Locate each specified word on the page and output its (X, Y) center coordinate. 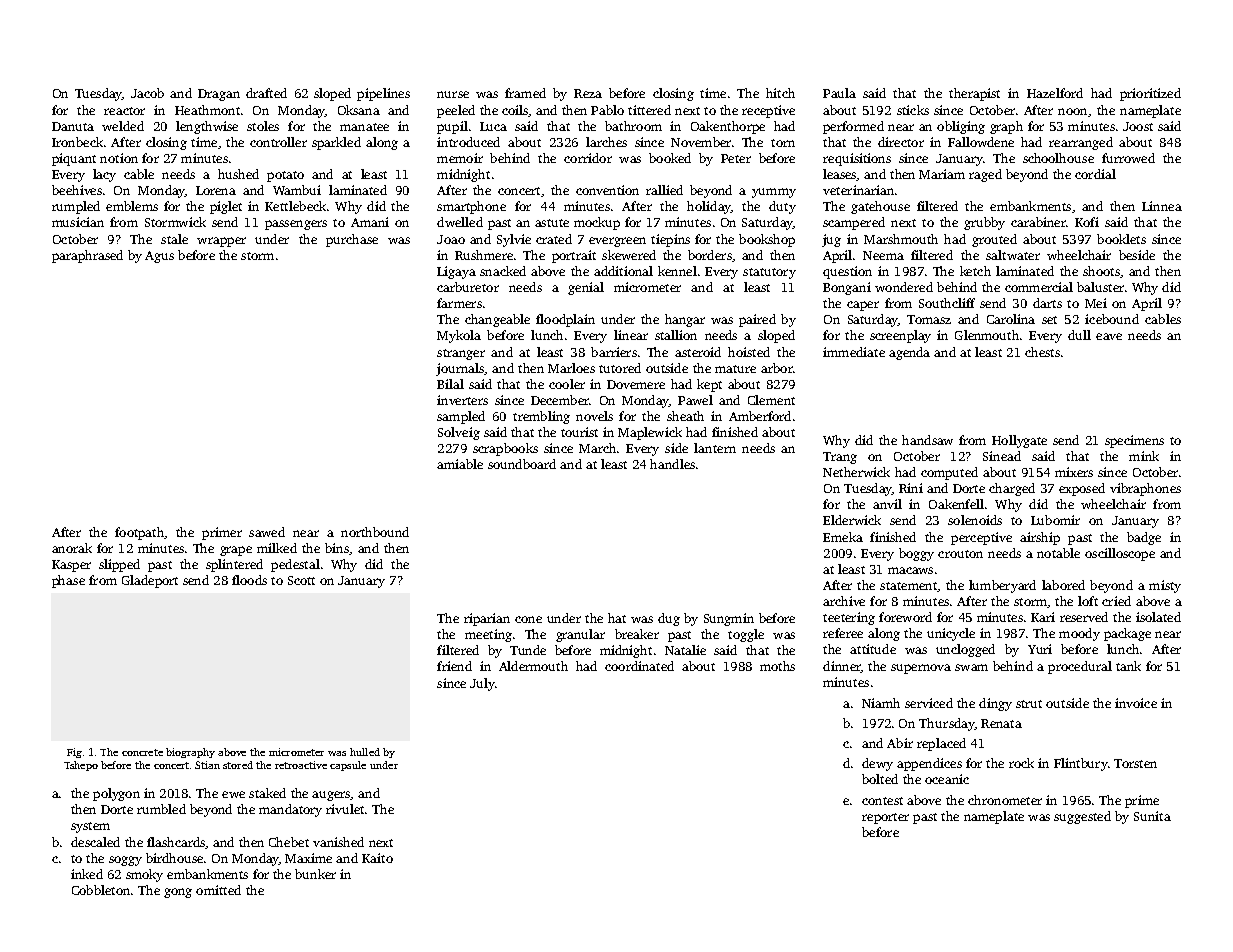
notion (119, 158)
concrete (142, 752)
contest (882, 801)
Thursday (946, 724)
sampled (461, 417)
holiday (709, 207)
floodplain (565, 320)
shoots (1101, 271)
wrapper (221, 242)
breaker (637, 634)
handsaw (927, 440)
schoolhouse (1058, 158)
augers (331, 796)
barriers (614, 352)
